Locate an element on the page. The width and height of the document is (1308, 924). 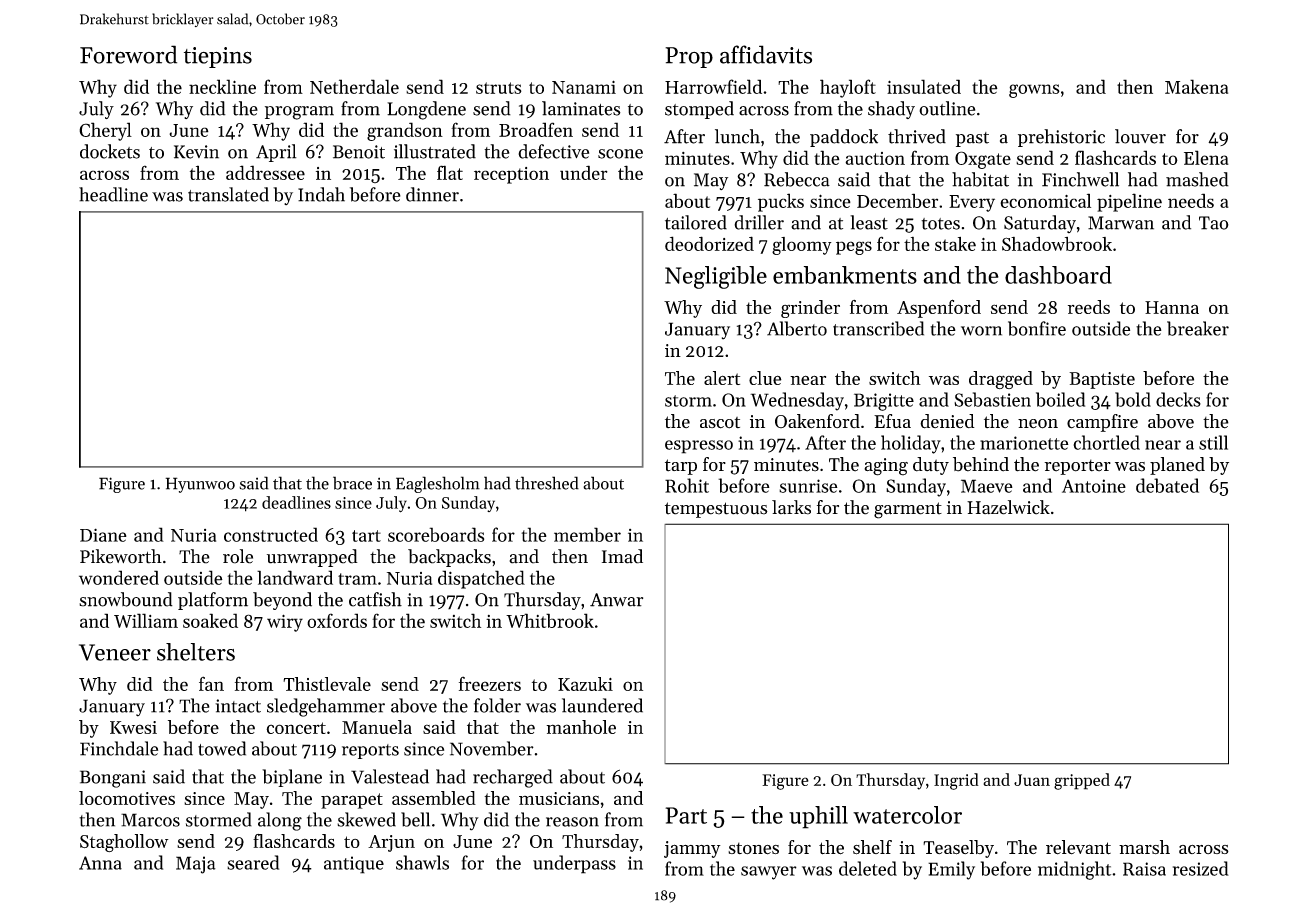
Rohit is located at coordinates (687, 485).
